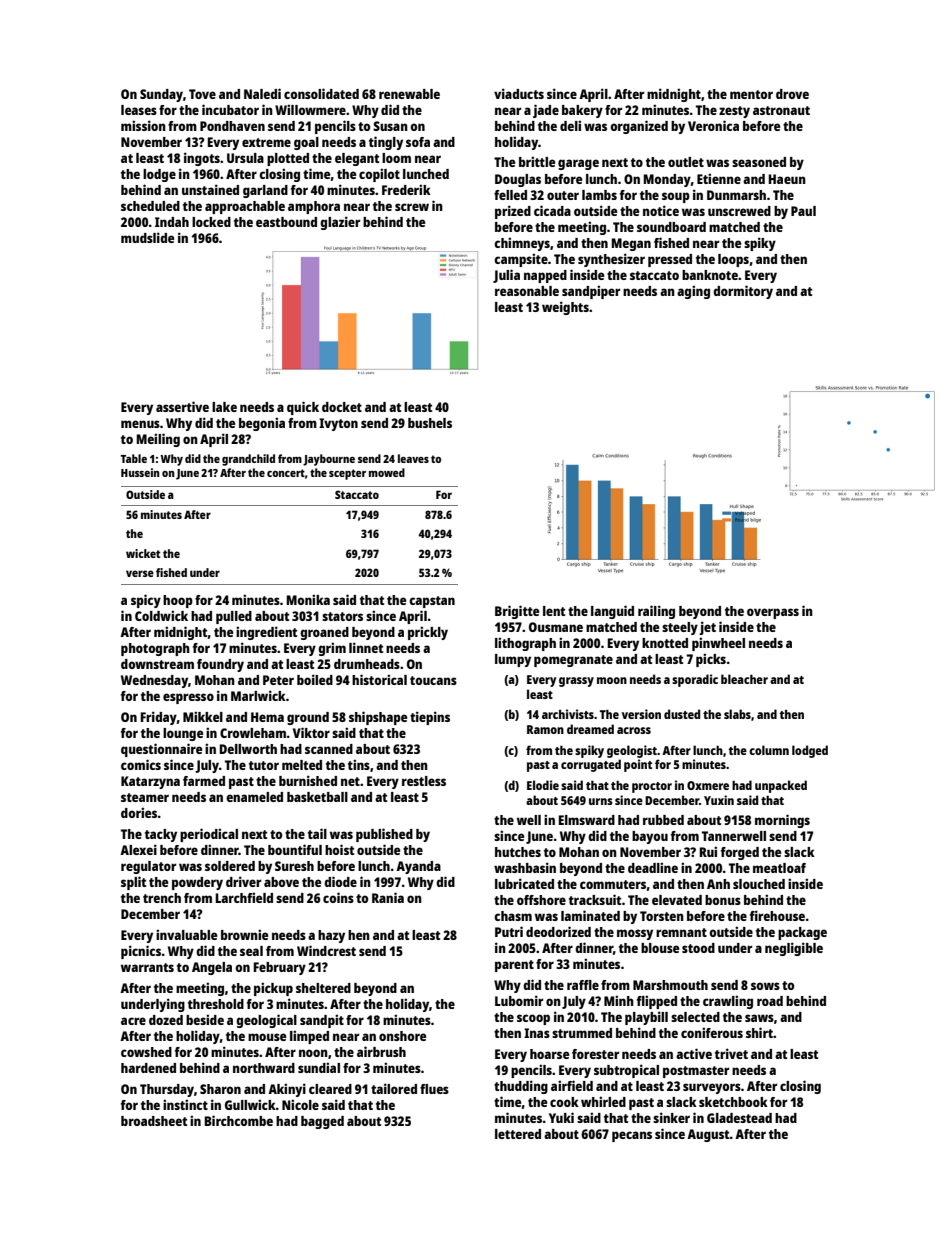 Image resolution: width=952 pixels, height=1233 pixels. I want to click on mentor, so click(751, 94).
